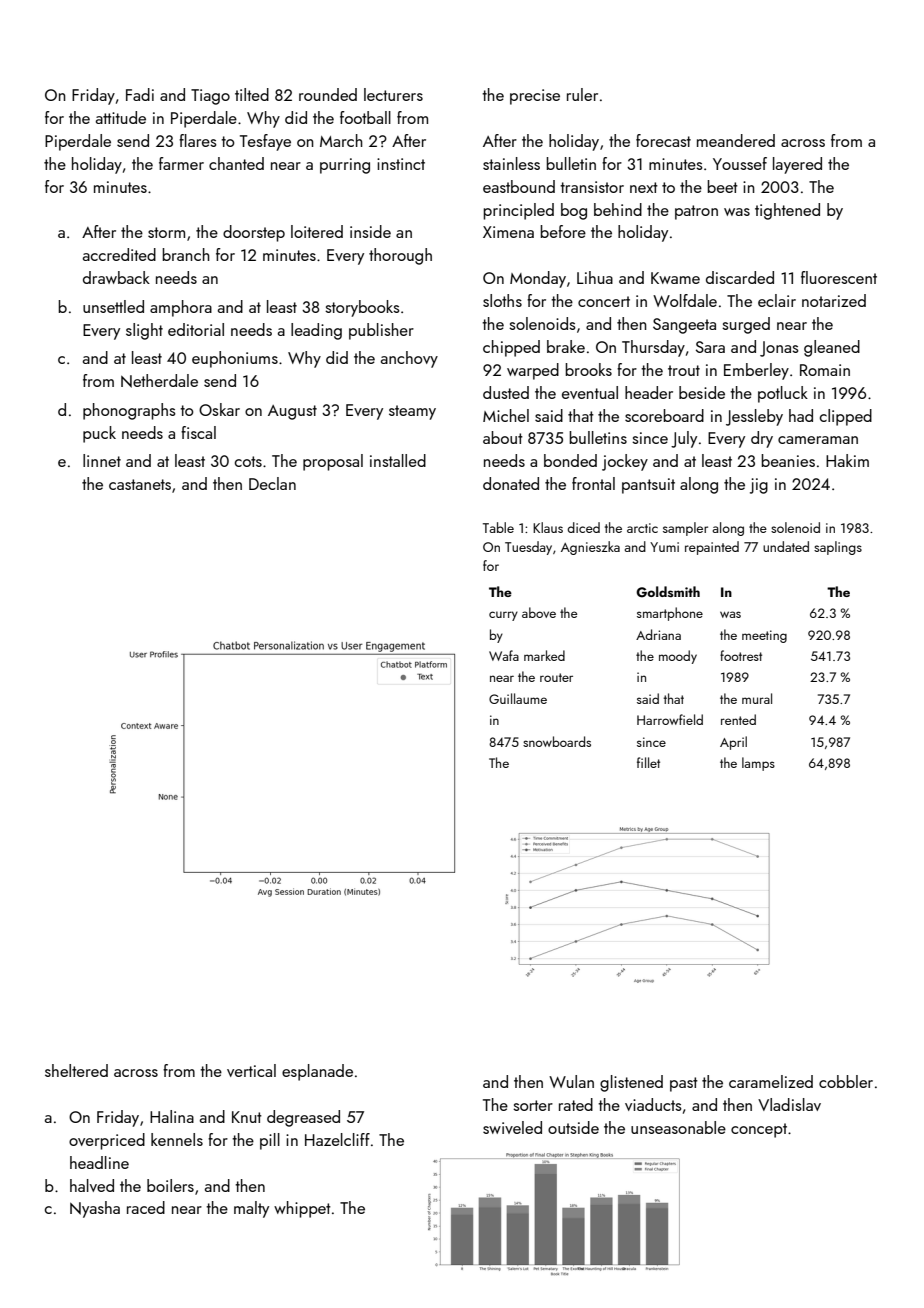 Image resolution: width=924 pixels, height=1308 pixels. I want to click on jig, so click(759, 486).
